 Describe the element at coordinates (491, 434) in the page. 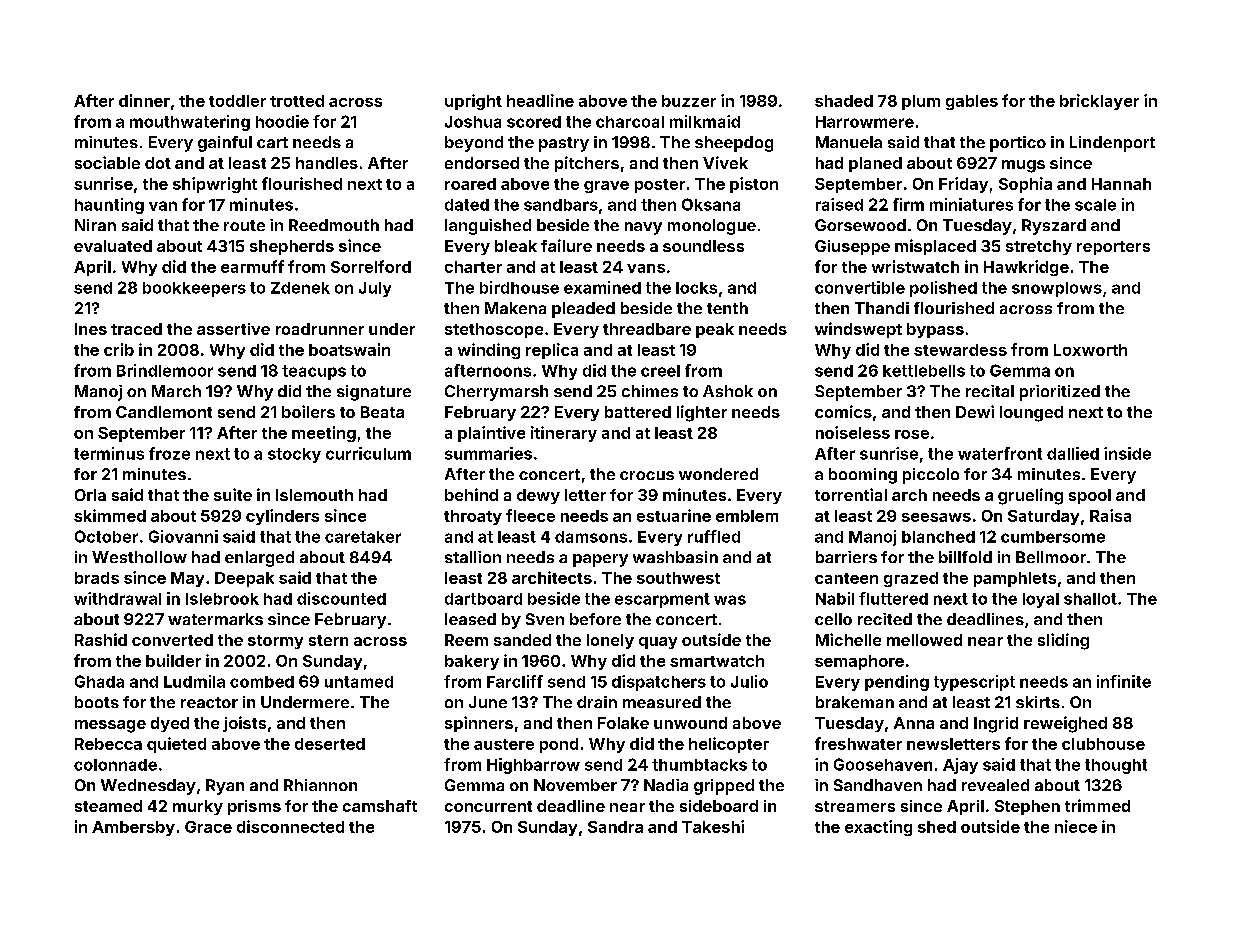

I see `plaintive` at that location.
